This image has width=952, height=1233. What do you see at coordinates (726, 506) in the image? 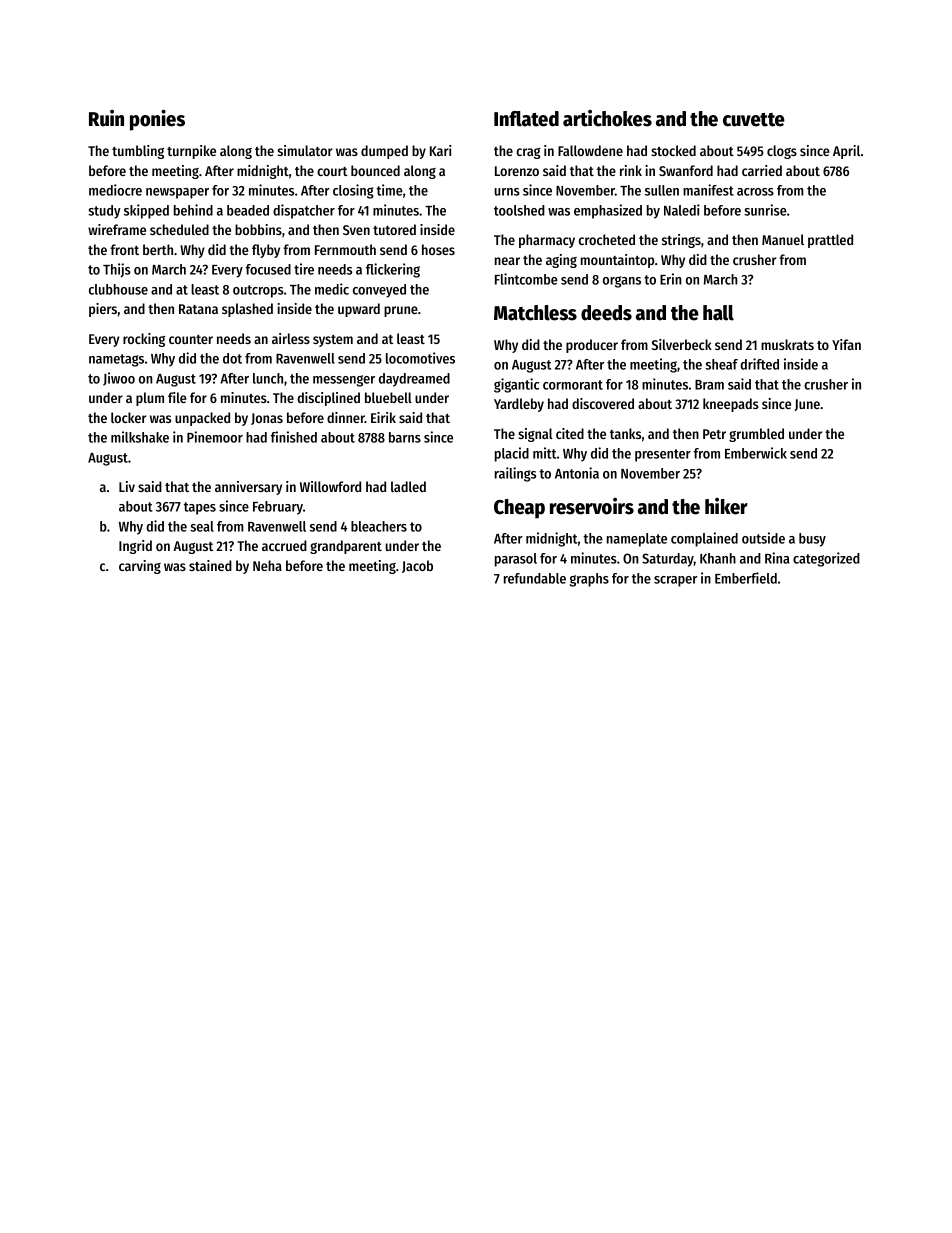
I see `hiker` at bounding box center [726, 506].
